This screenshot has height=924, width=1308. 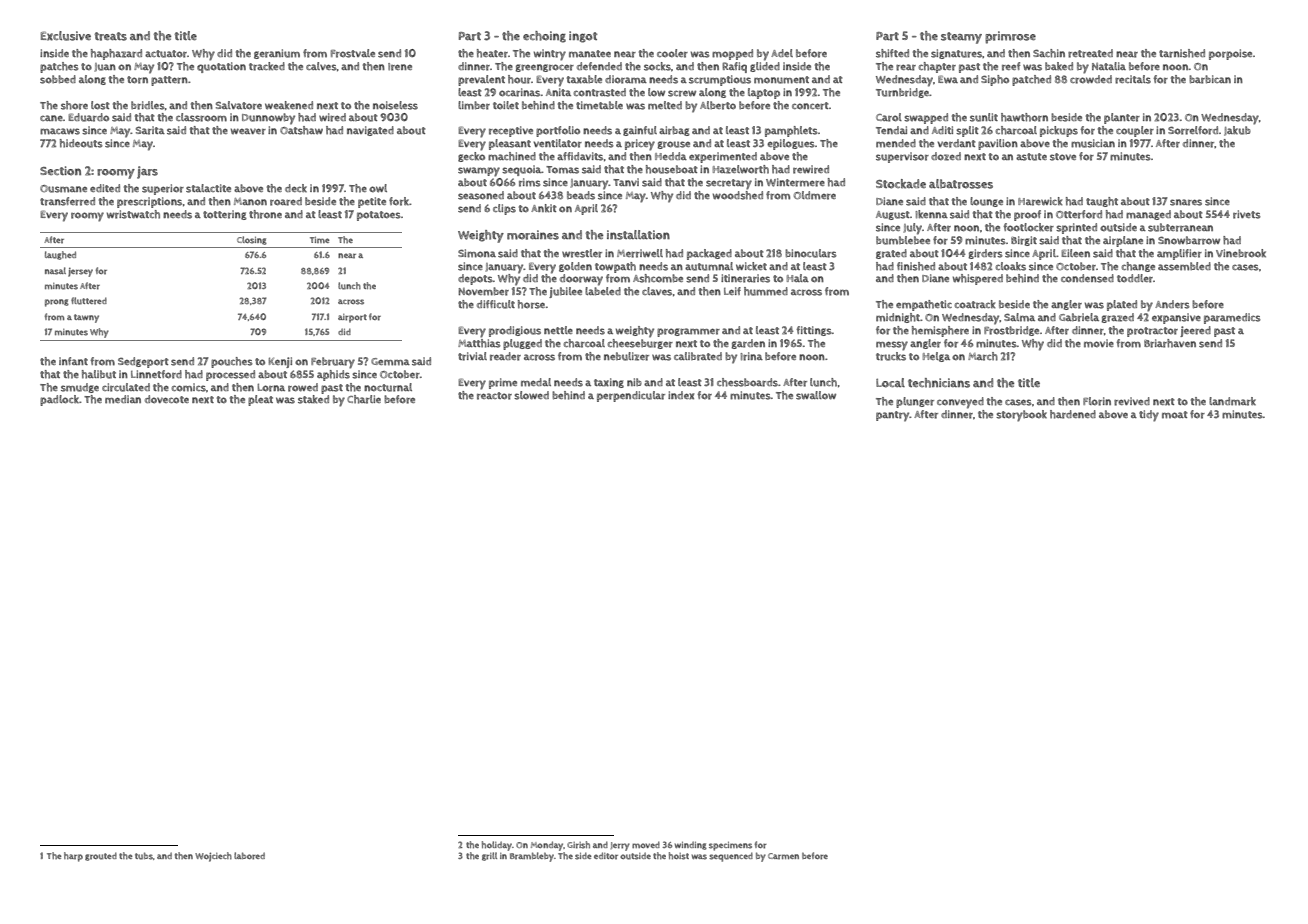 I want to click on padlock, so click(x=59, y=400).
